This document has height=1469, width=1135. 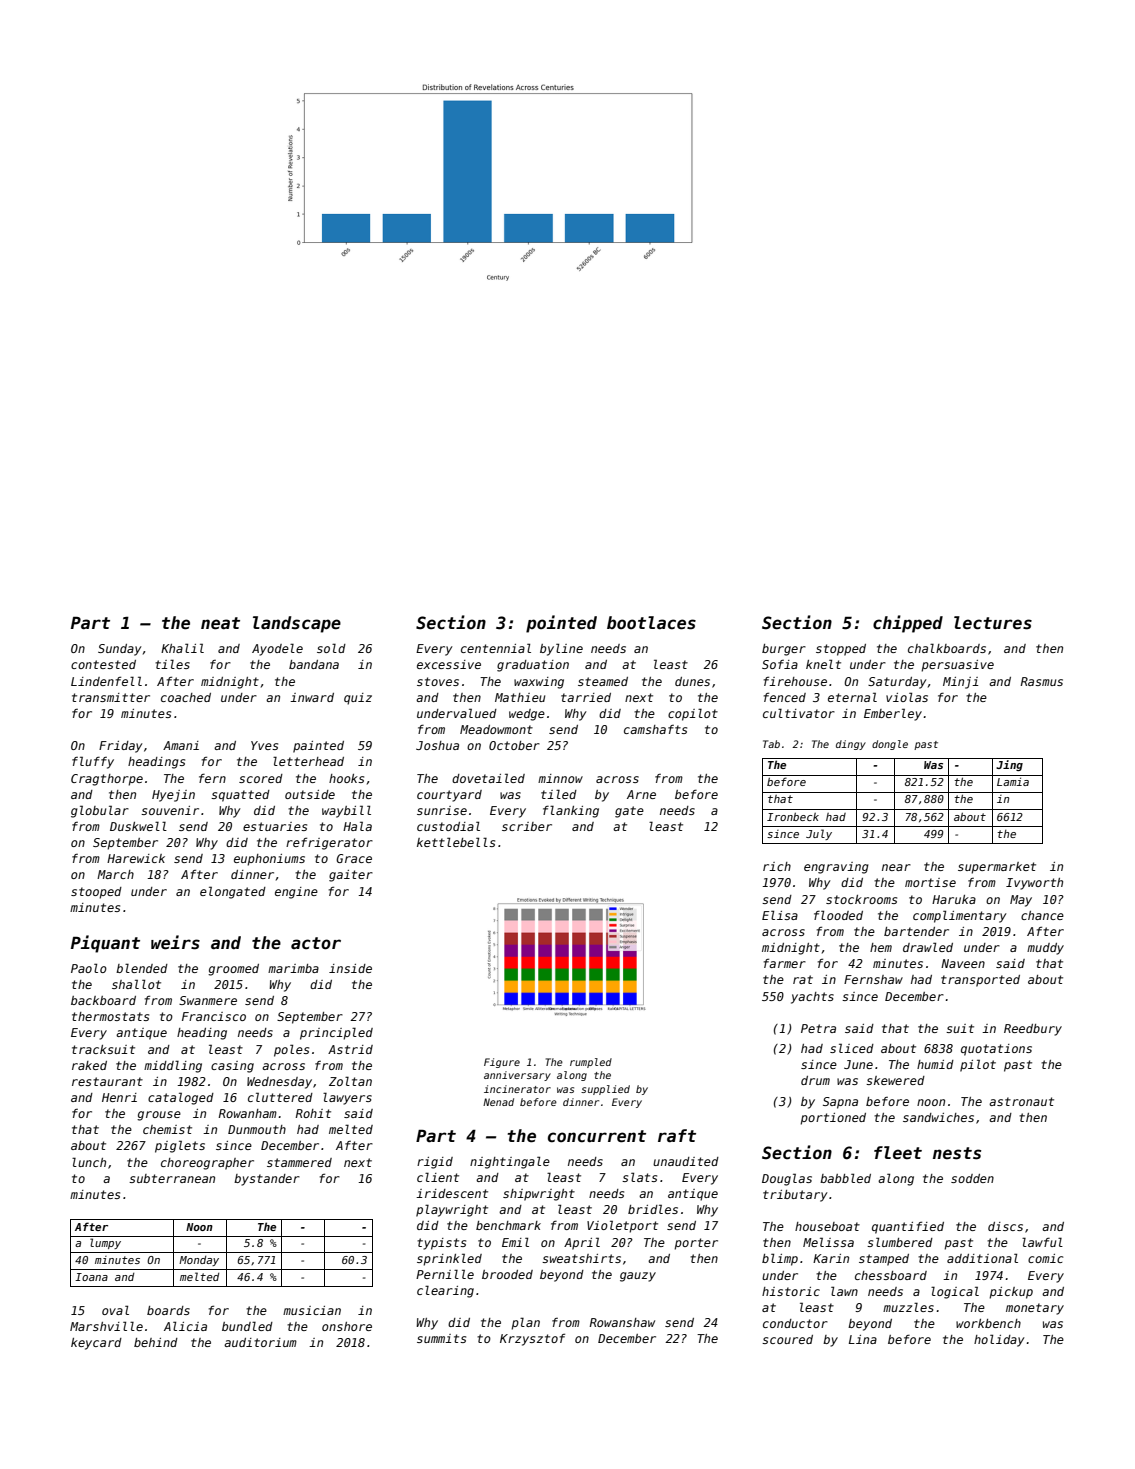 What do you see at coordinates (655, 729) in the document?
I see `camshafts` at bounding box center [655, 729].
